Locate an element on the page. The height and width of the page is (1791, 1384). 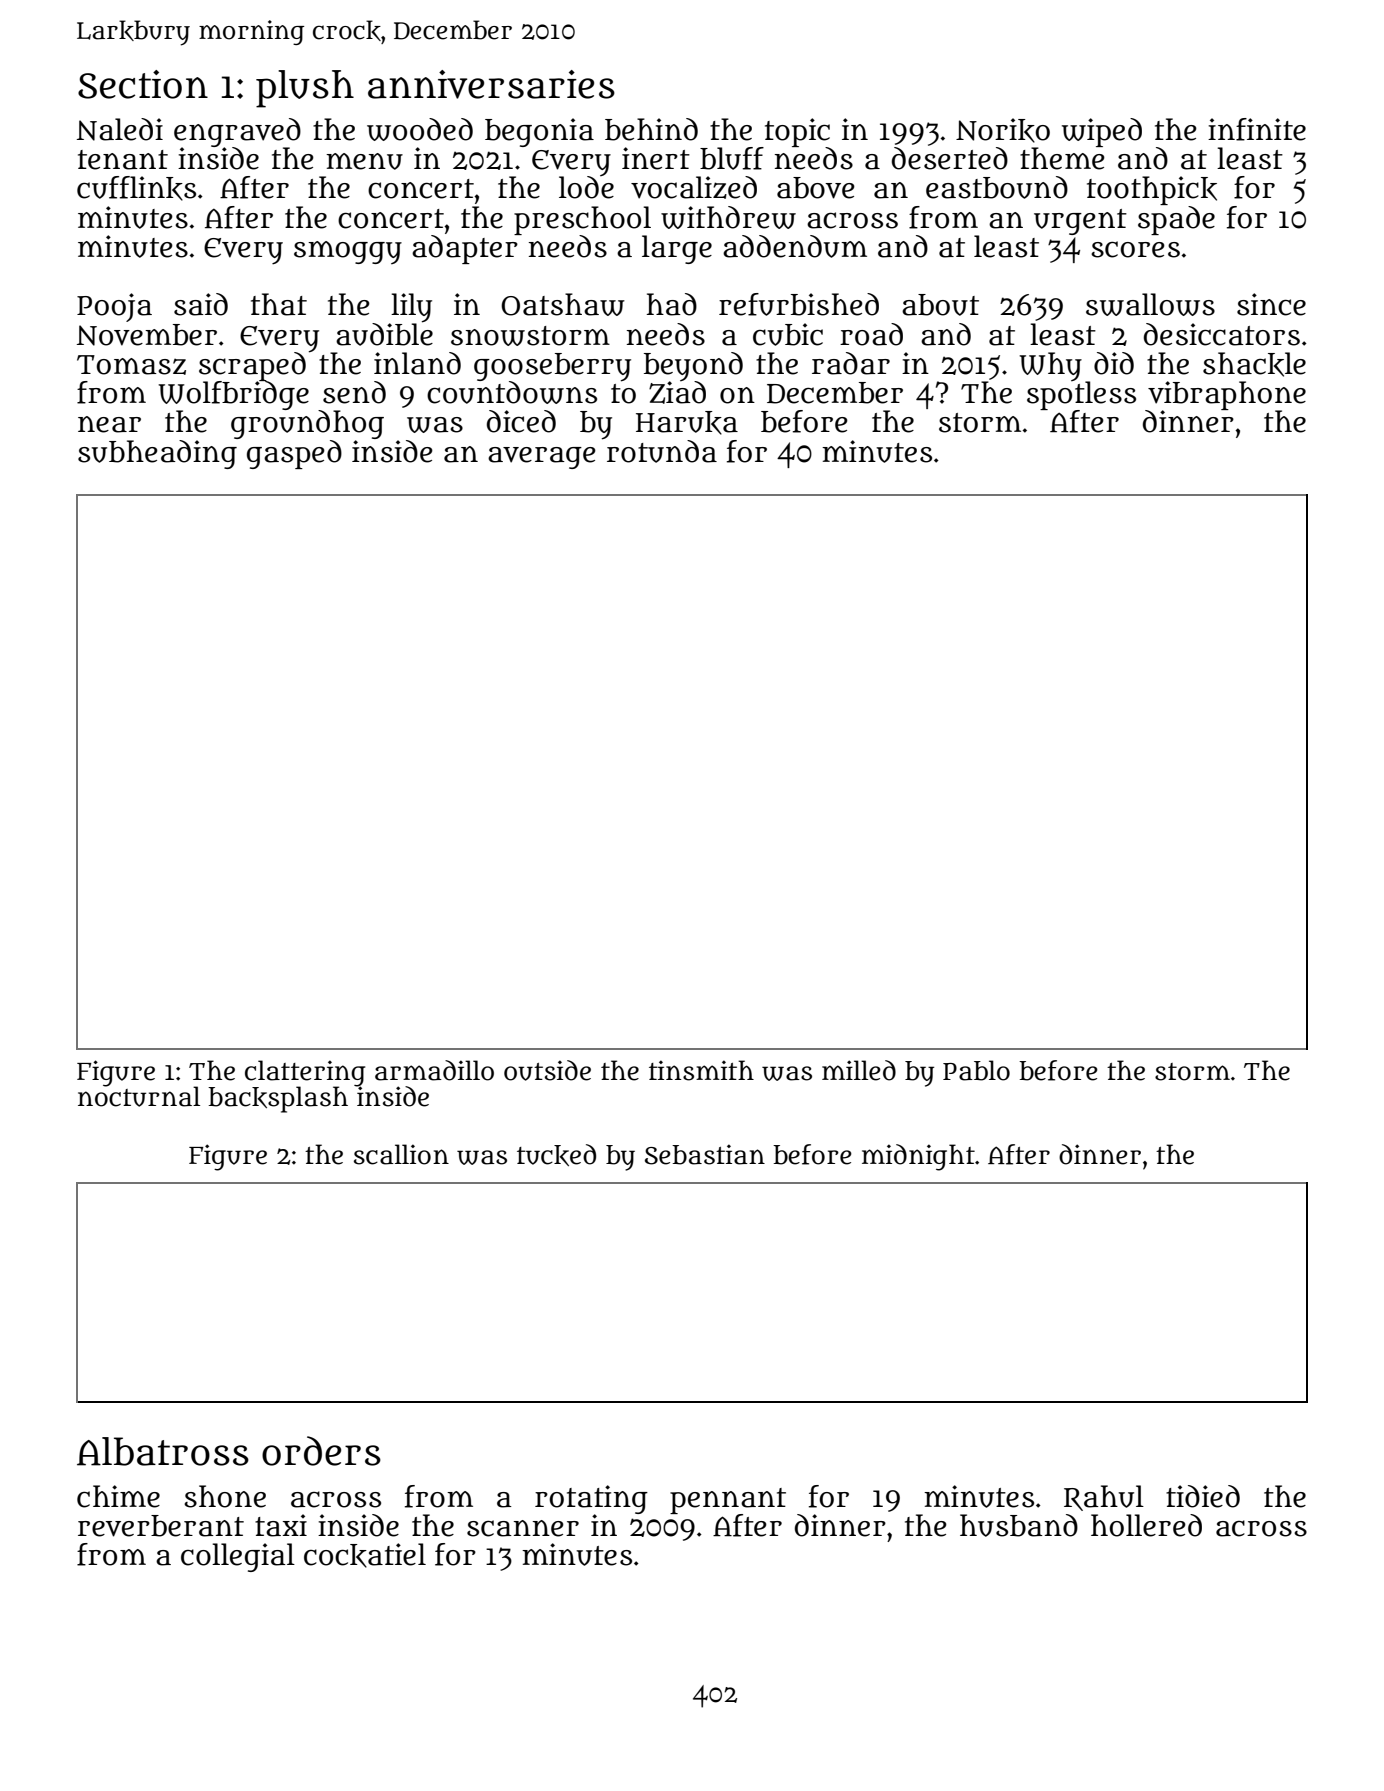
topic is located at coordinates (797, 132).
